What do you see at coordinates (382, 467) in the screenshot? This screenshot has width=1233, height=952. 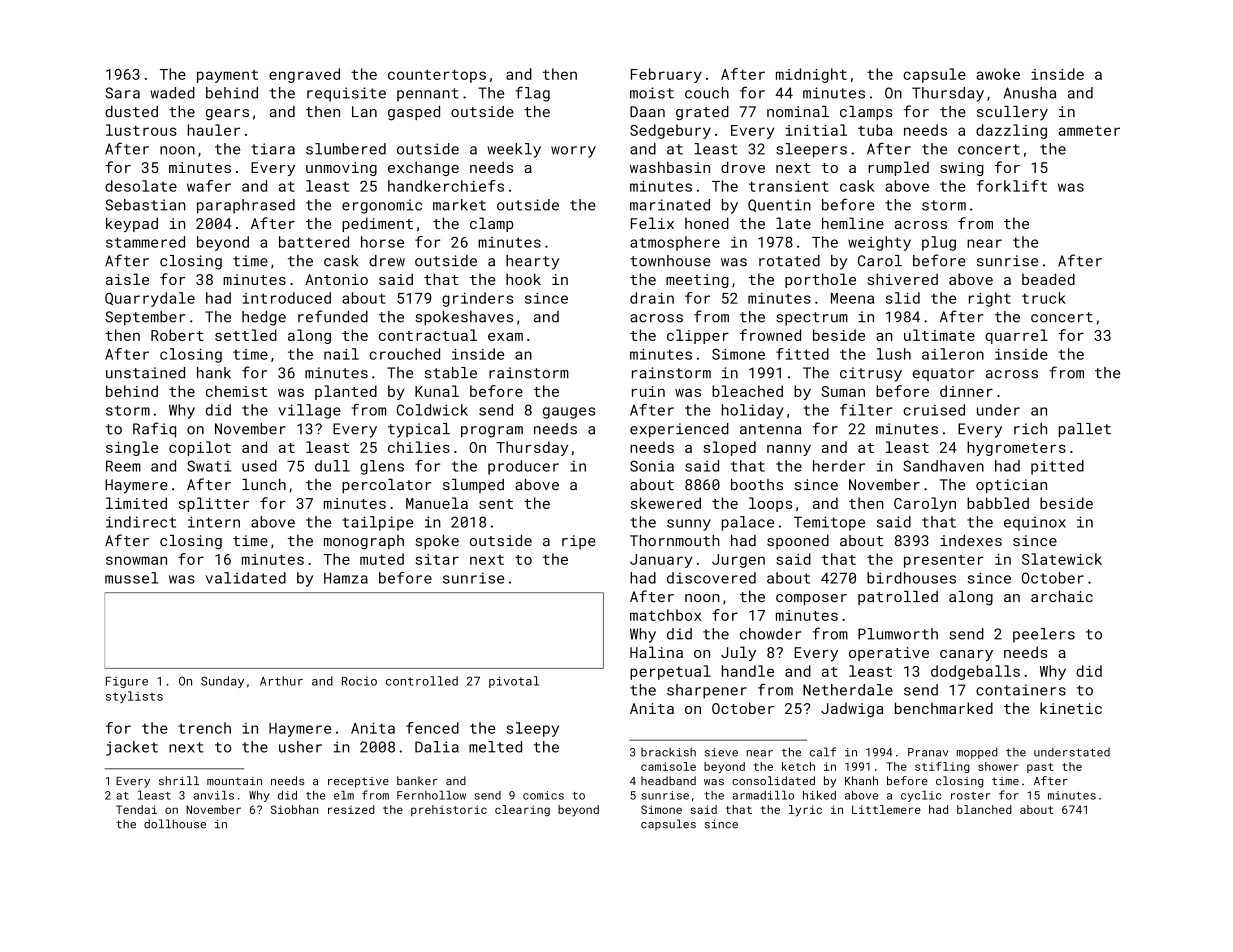 I see `glens` at bounding box center [382, 467].
